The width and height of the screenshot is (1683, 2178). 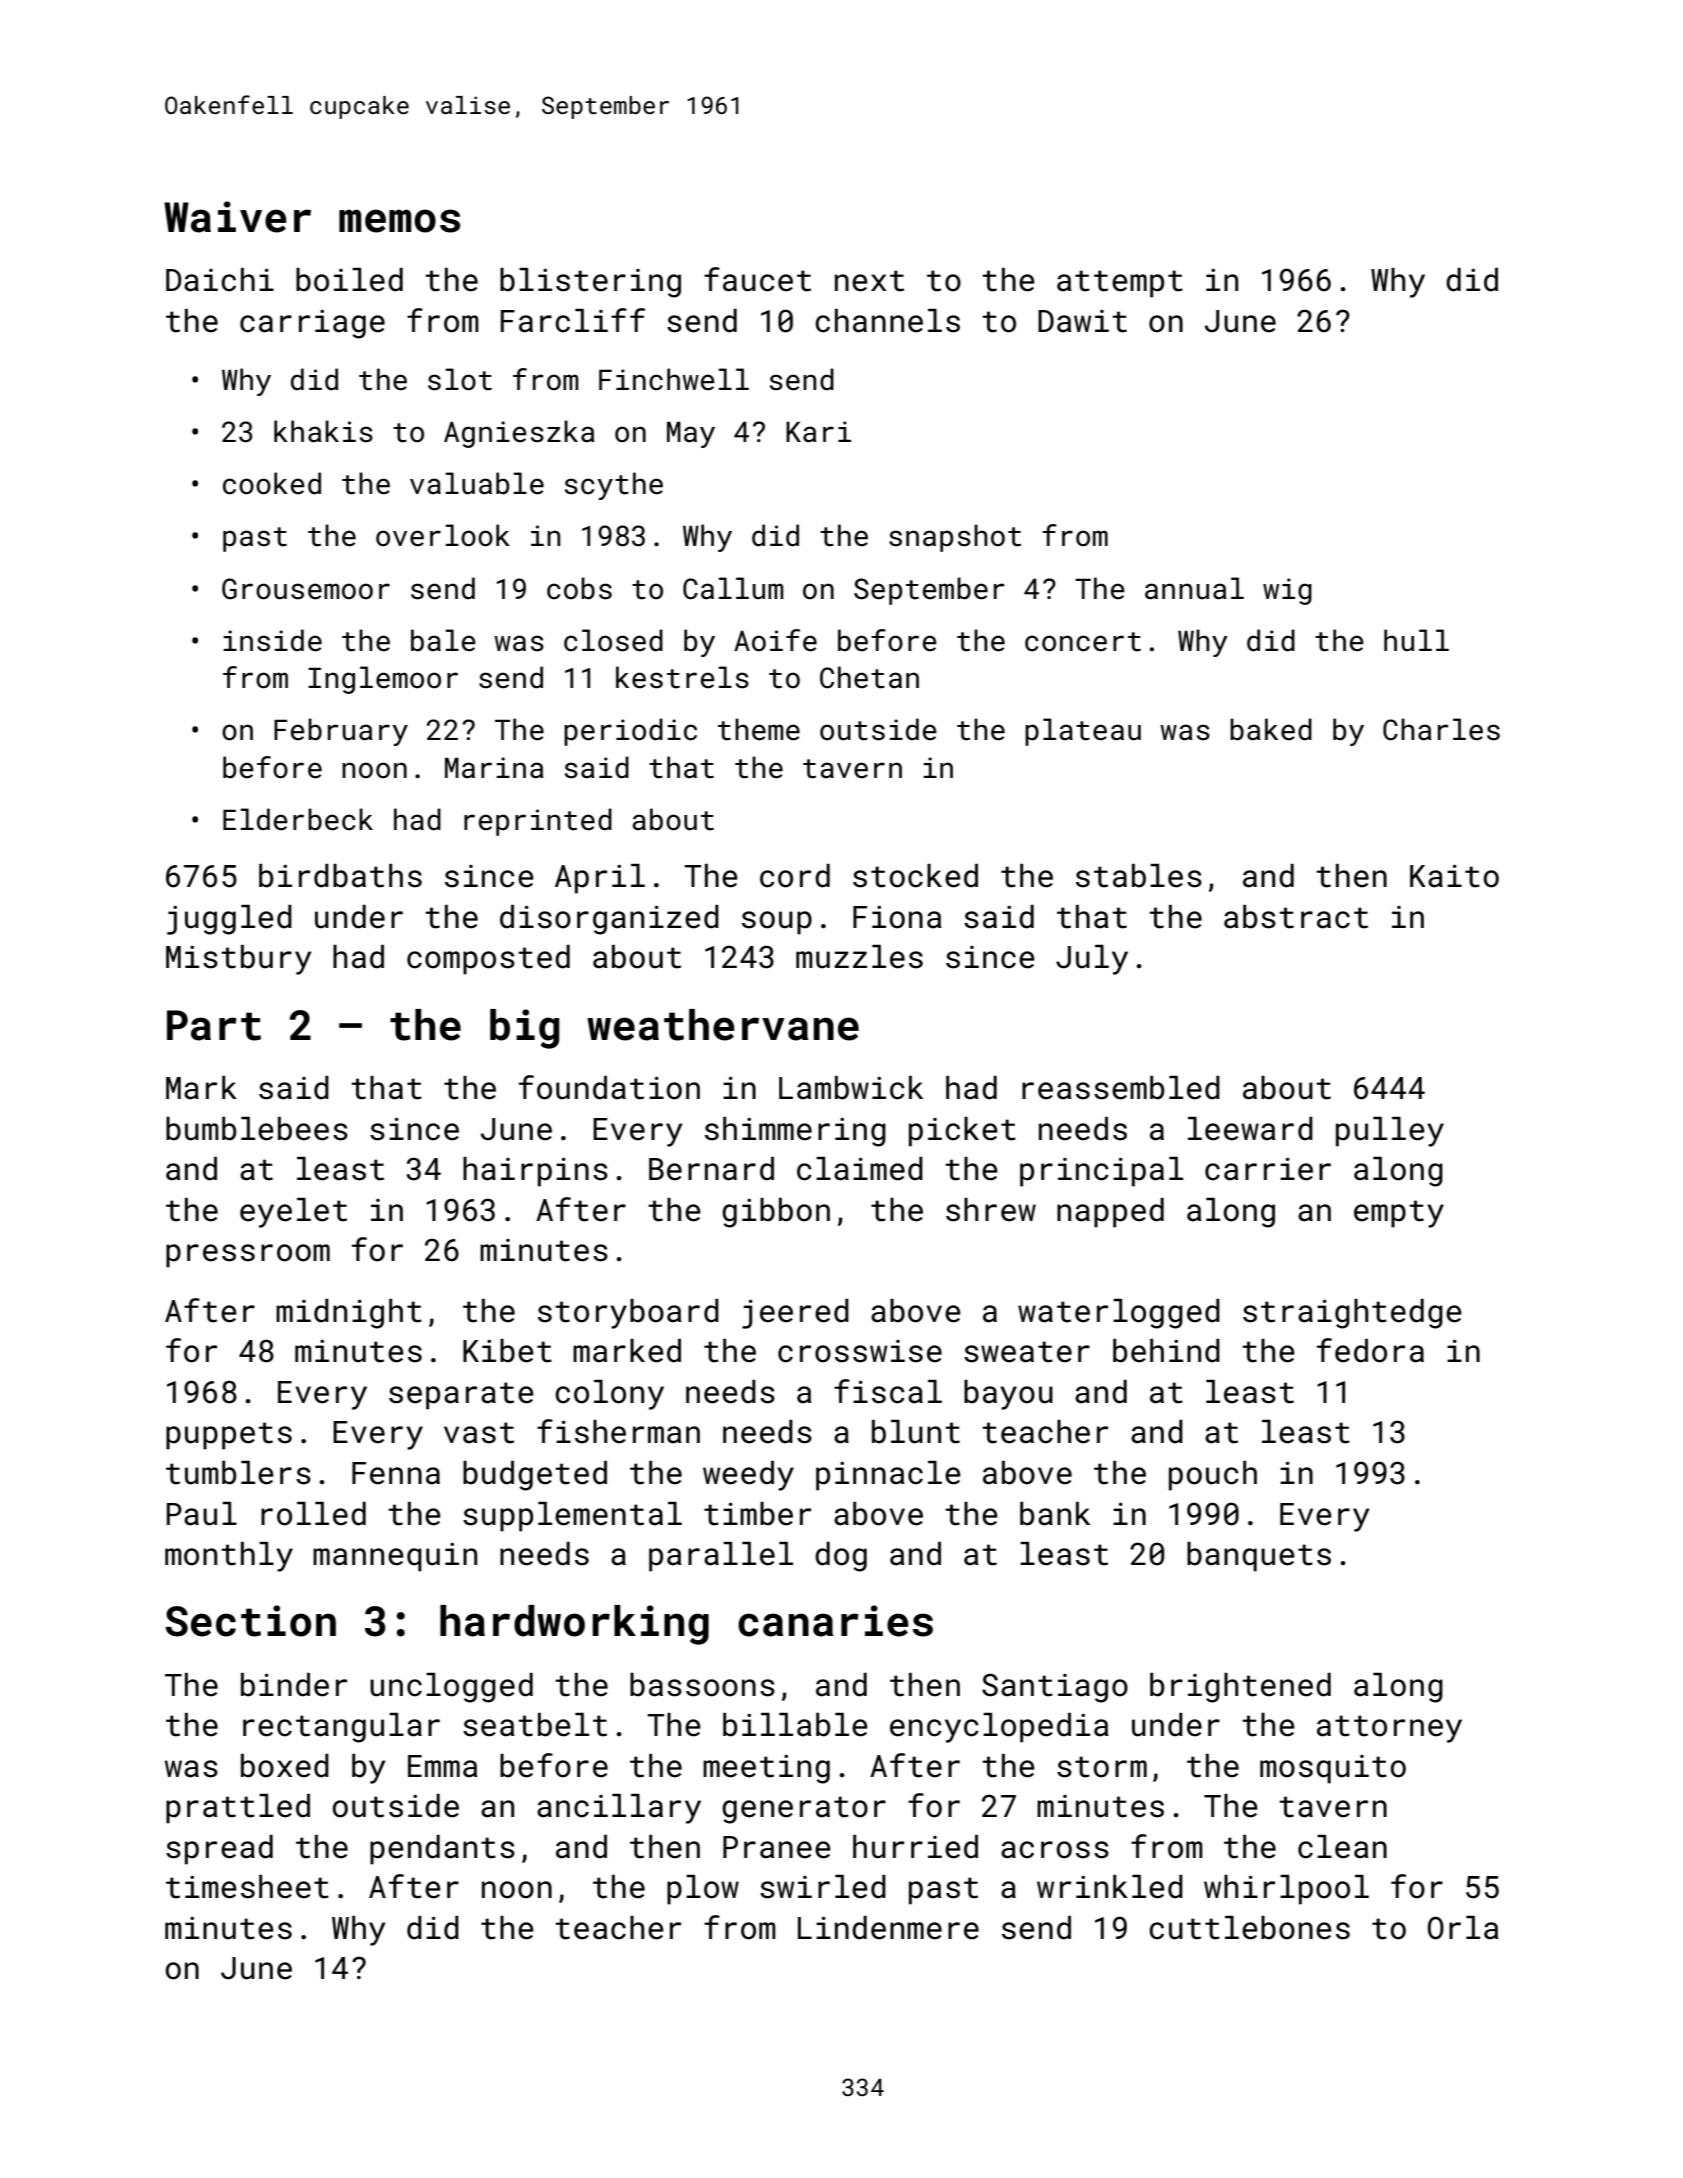 What do you see at coordinates (238, 1809) in the screenshot?
I see `prattled` at bounding box center [238, 1809].
